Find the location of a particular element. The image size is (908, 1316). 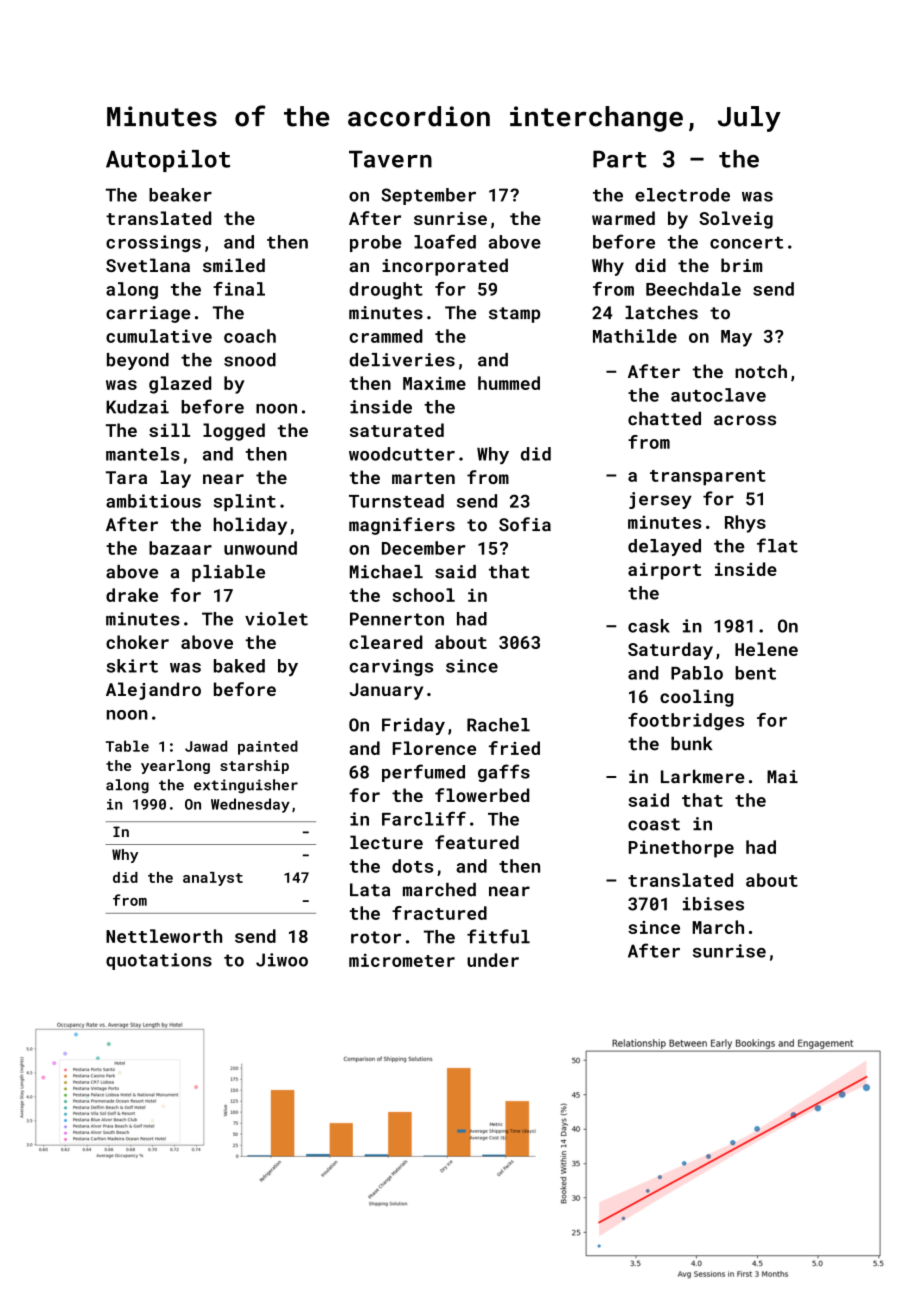

skirt is located at coordinates (132, 666).
